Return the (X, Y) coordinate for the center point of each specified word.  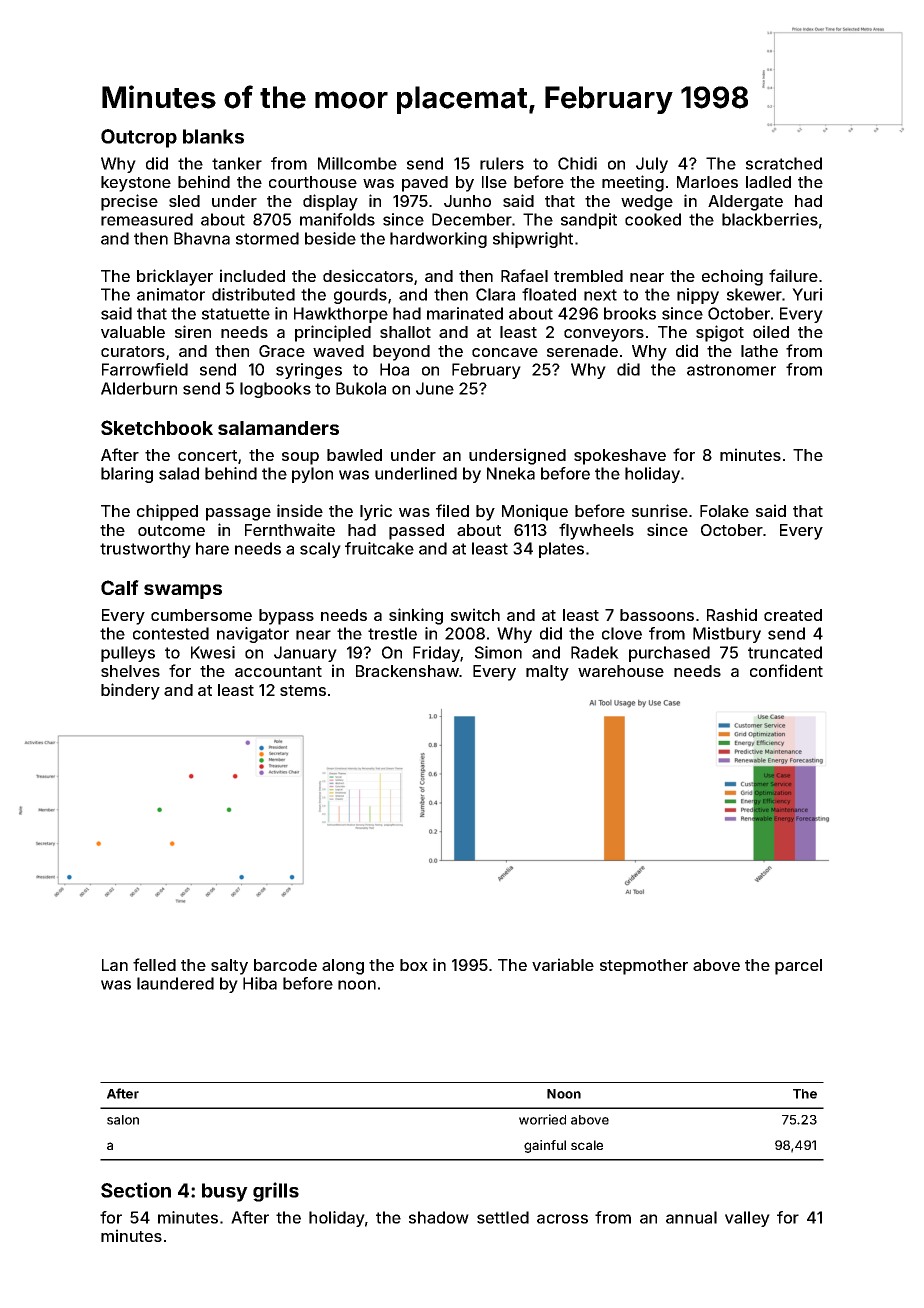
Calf (120, 587)
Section (136, 1190)
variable (563, 964)
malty (547, 673)
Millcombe (357, 163)
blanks (213, 136)
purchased (669, 654)
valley (747, 1219)
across (562, 1219)
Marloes (707, 182)
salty (229, 967)
